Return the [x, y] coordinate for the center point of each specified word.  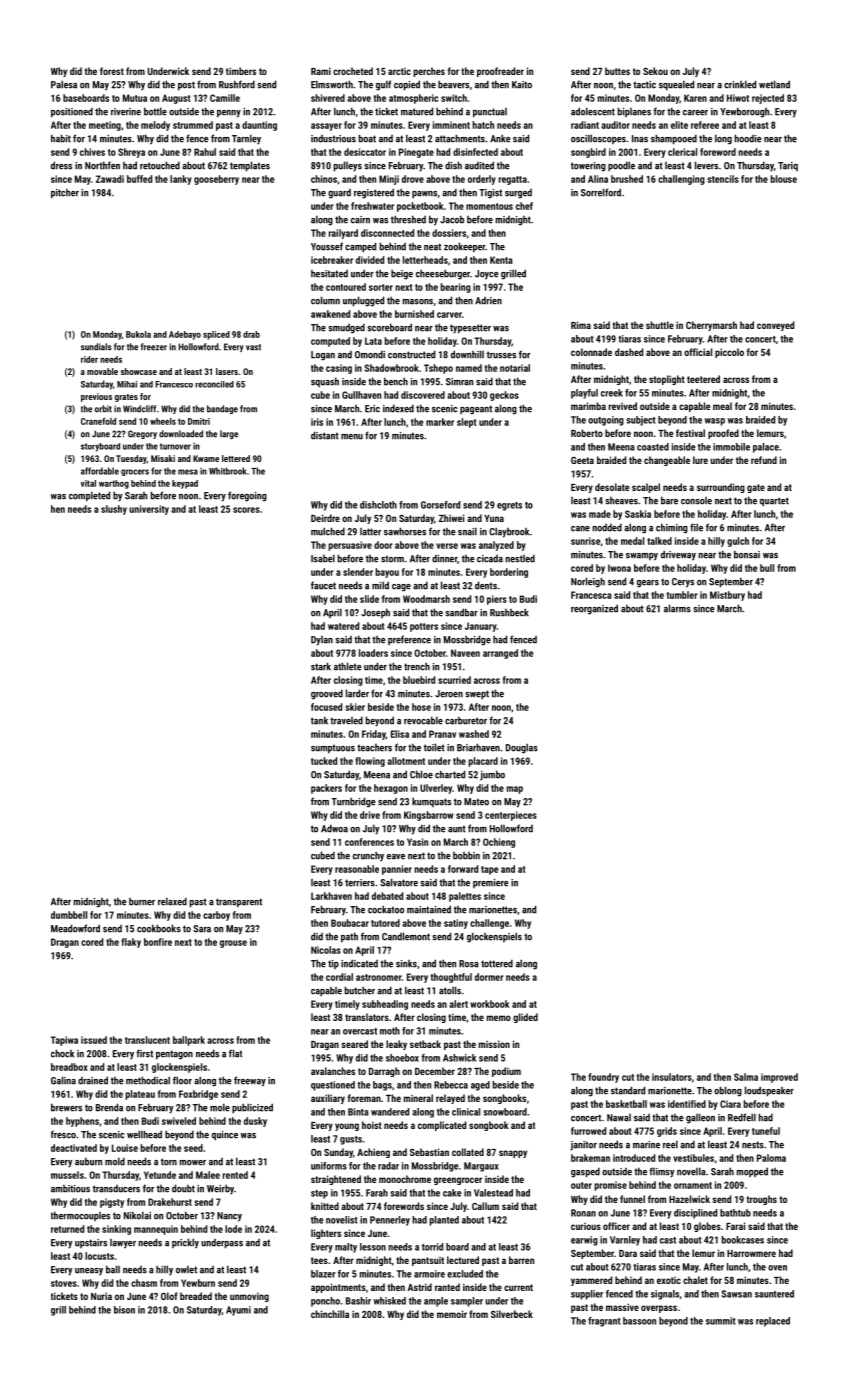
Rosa [469, 964]
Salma [746, 1077]
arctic [399, 71]
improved [779, 1078]
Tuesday [131, 459]
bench [396, 381]
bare [669, 500]
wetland [774, 84]
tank [319, 720]
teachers [374, 748]
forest [112, 71]
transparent [239, 903]
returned [67, 1229]
